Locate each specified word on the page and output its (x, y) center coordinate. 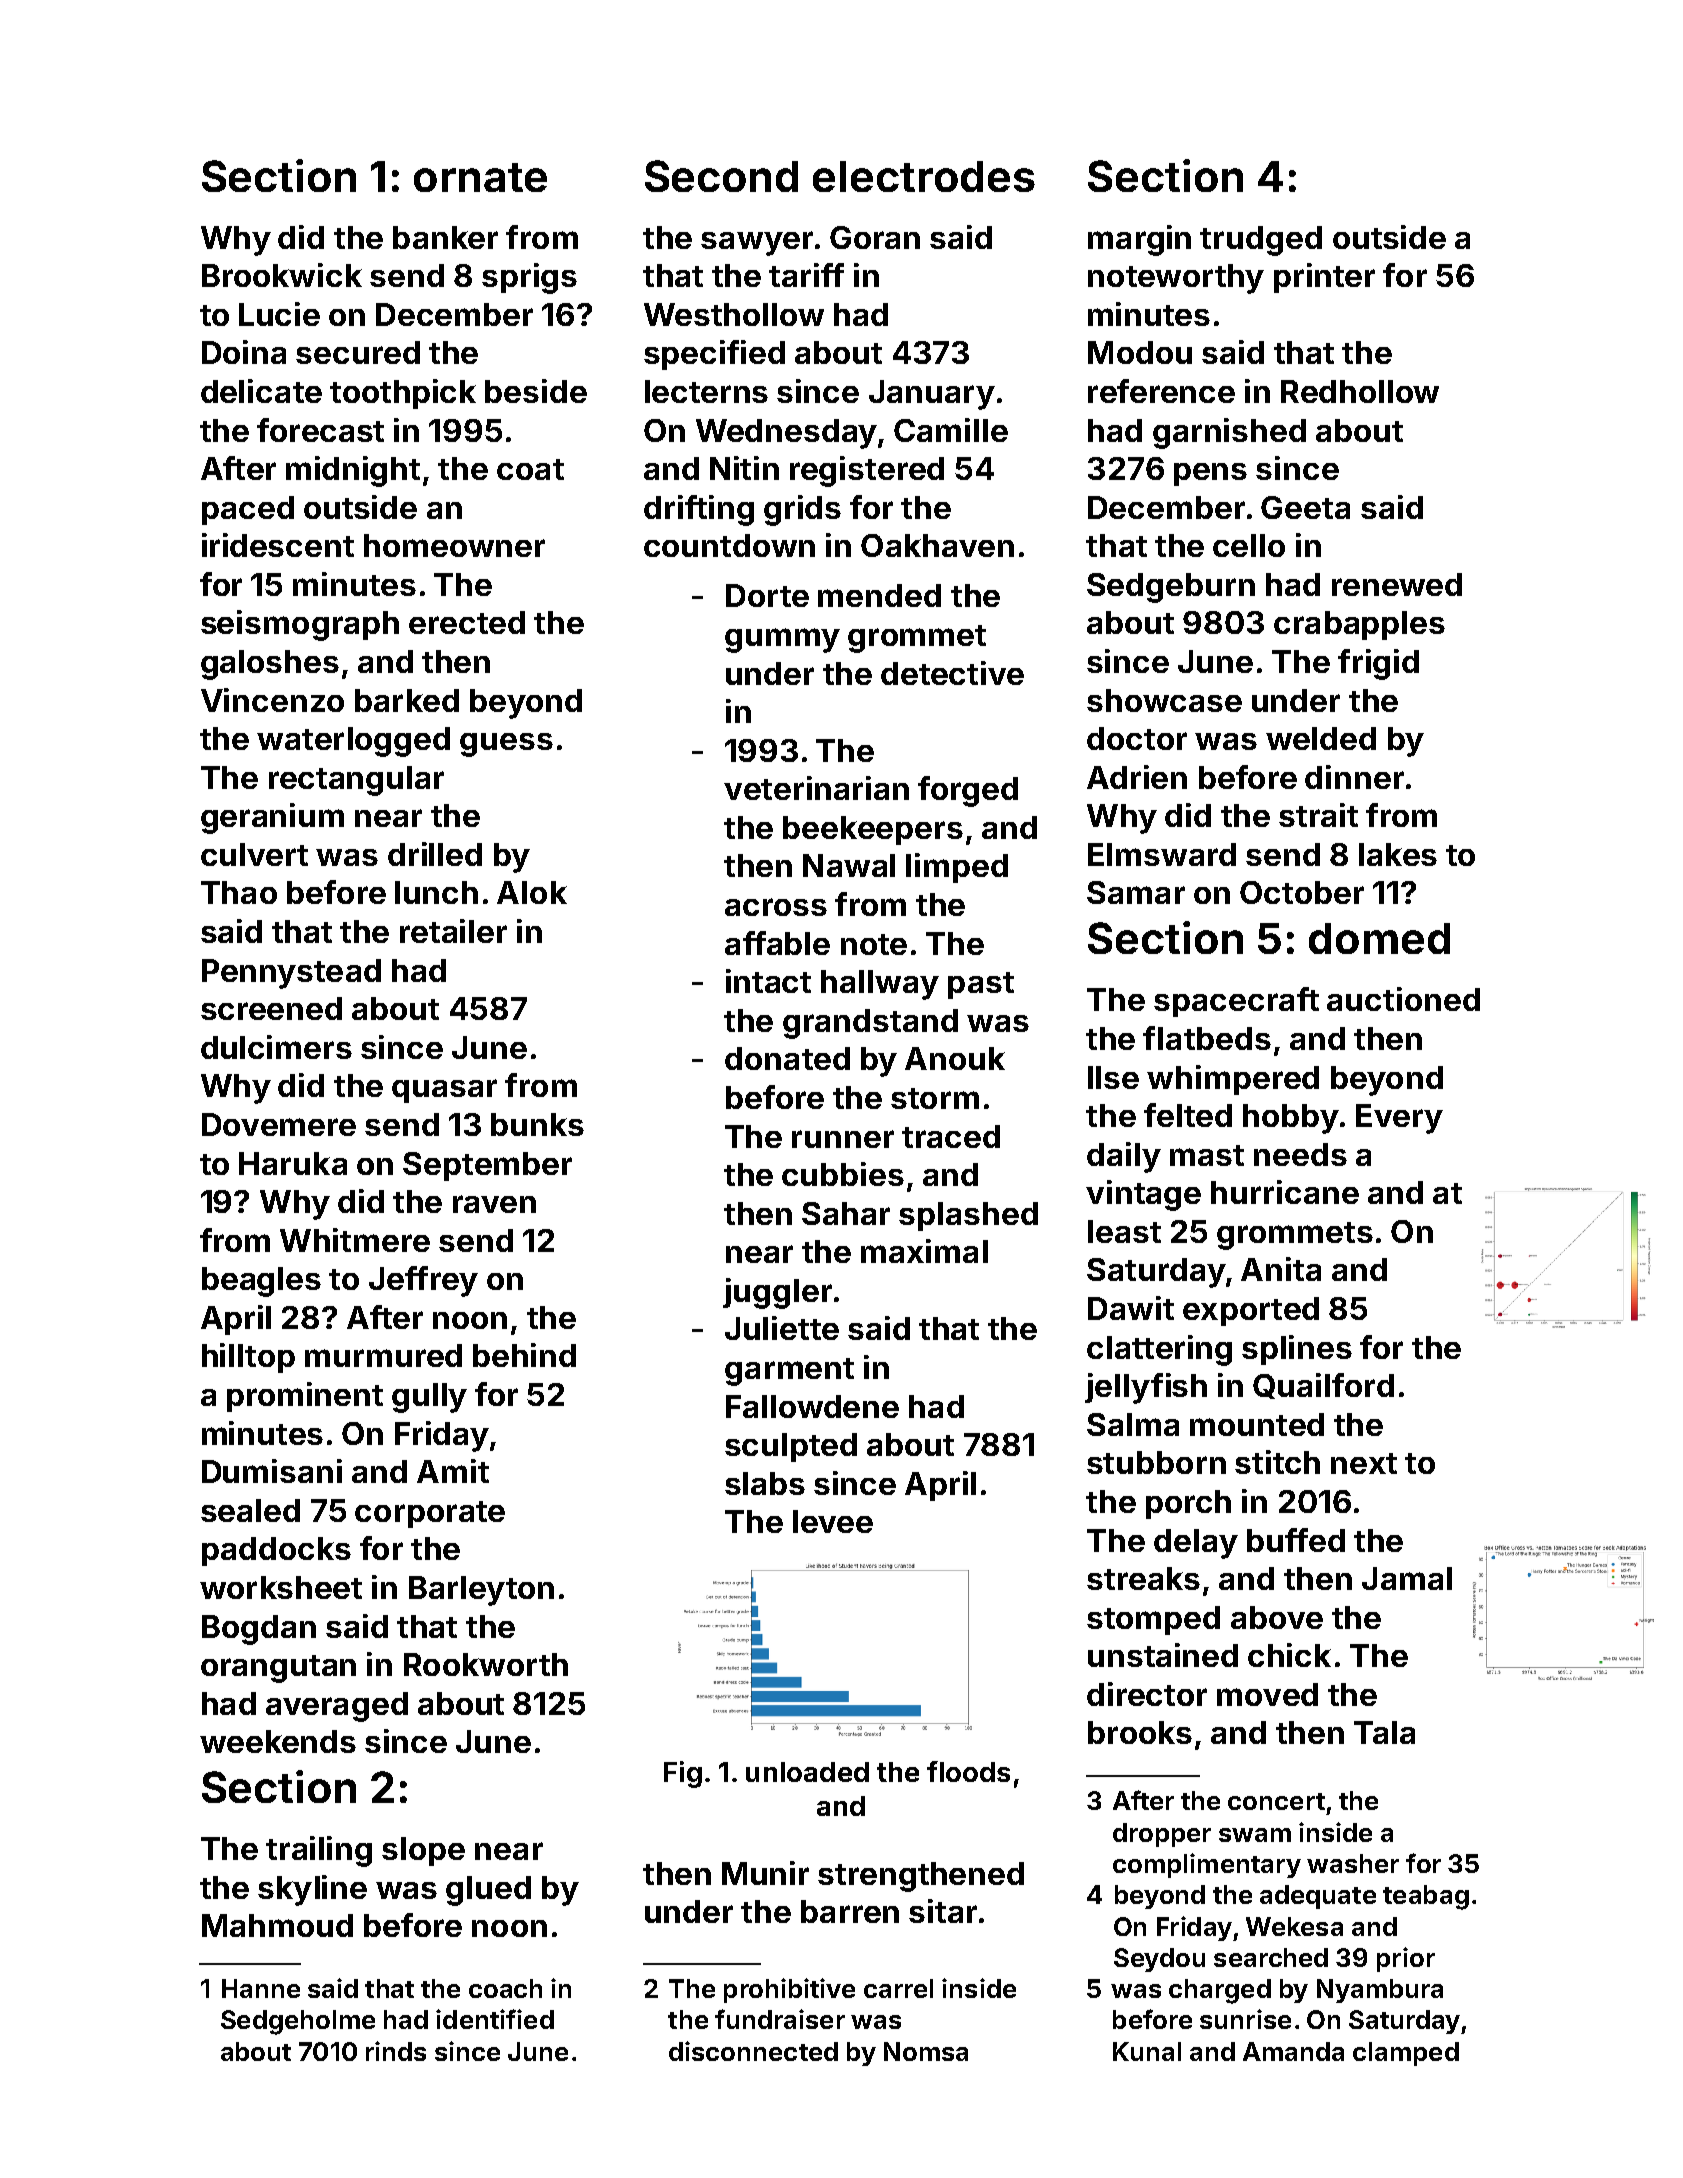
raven (494, 1204)
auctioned (1403, 999)
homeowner (454, 545)
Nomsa (926, 2051)
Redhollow (1360, 391)
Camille (951, 430)
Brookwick (282, 275)
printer (1324, 278)
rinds (396, 2051)
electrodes (924, 176)
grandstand (870, 1024)
